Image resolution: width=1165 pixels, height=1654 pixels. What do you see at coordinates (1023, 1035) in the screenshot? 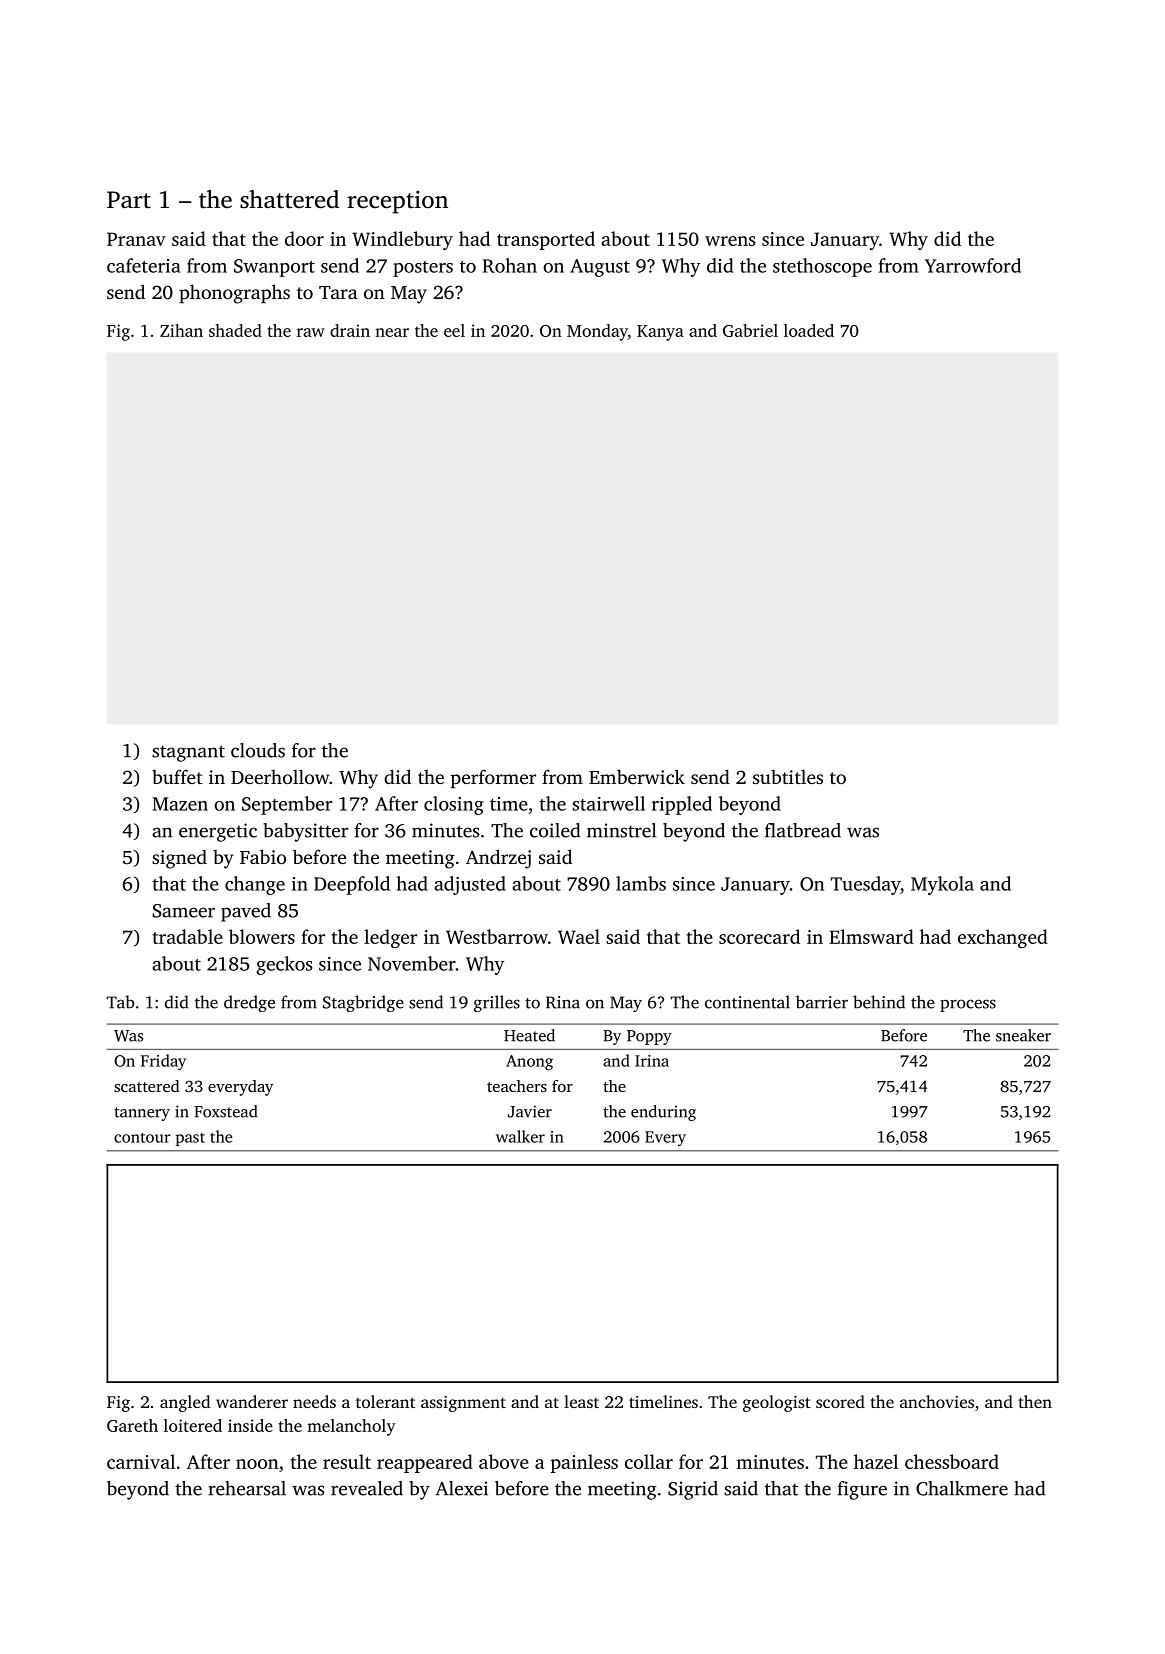
I see `sneaker` at bounding box center [1023, 1035].
